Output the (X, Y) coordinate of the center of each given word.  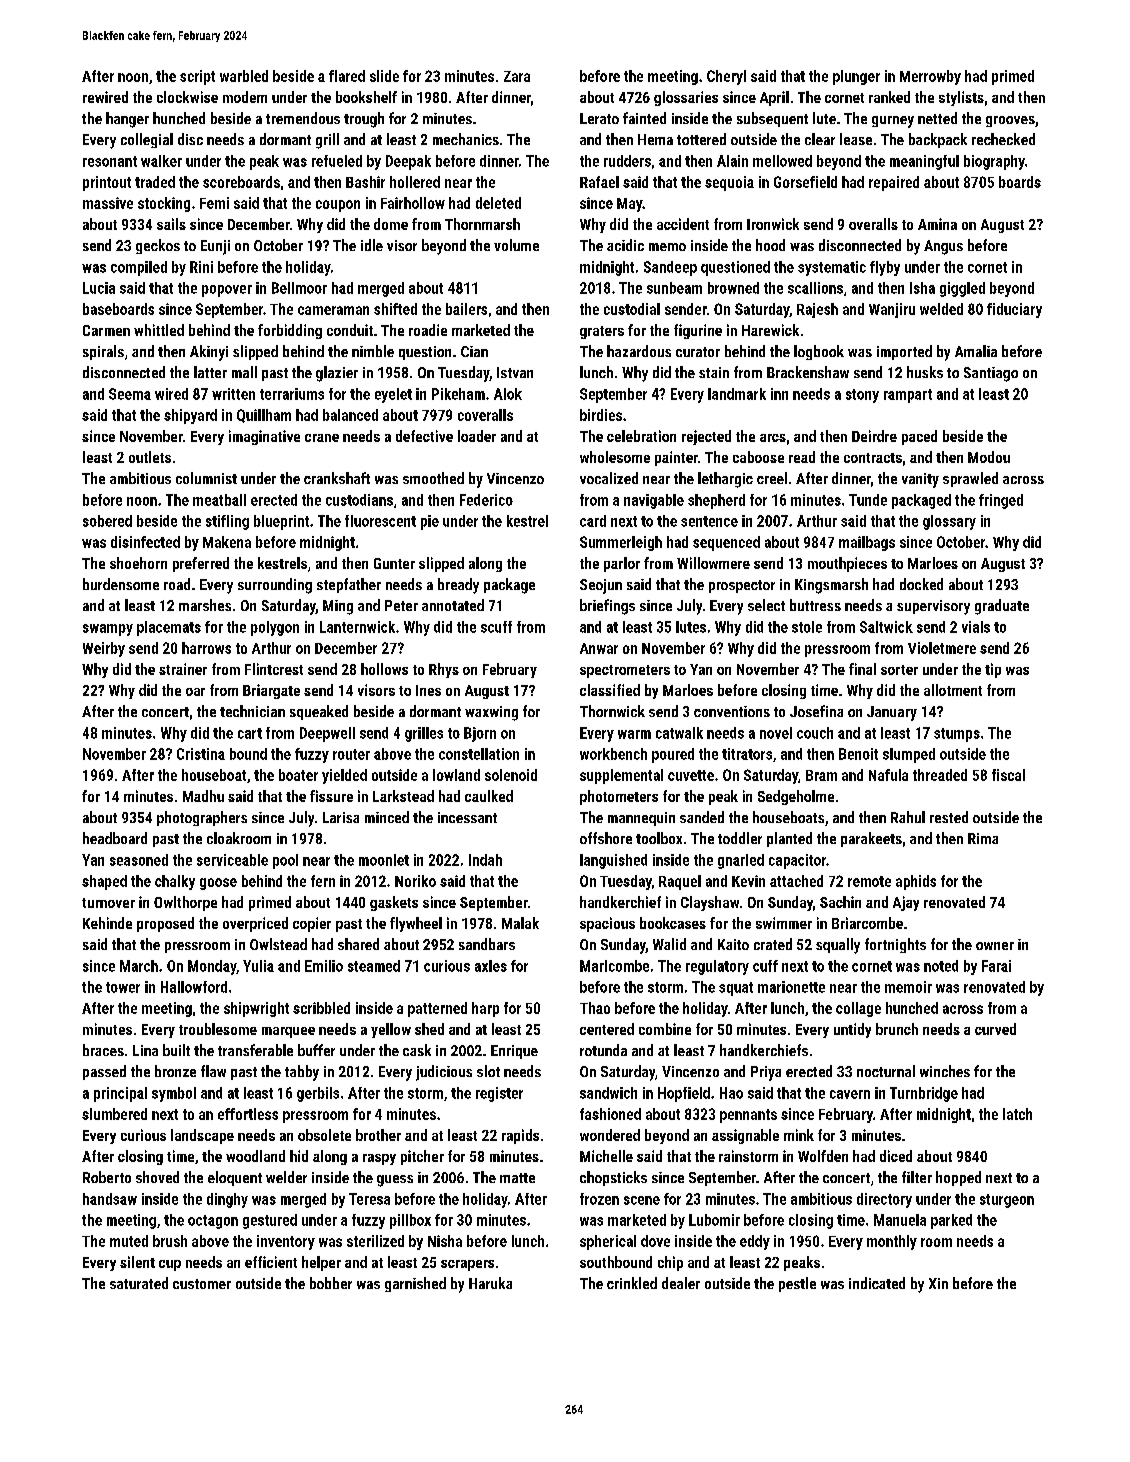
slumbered (114, 1114)
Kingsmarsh (831, 586)
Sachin (840, 902)
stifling (227, 522)
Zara (517, 76)
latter (210, 372)
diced (896, 1156)
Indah (485, 860)
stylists (961, 98)
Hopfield (684, 1094)
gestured (270, 1221)
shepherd (716, 501)
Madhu (203, 796)
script (197, 77)
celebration (641, 436)
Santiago (991, 374)
